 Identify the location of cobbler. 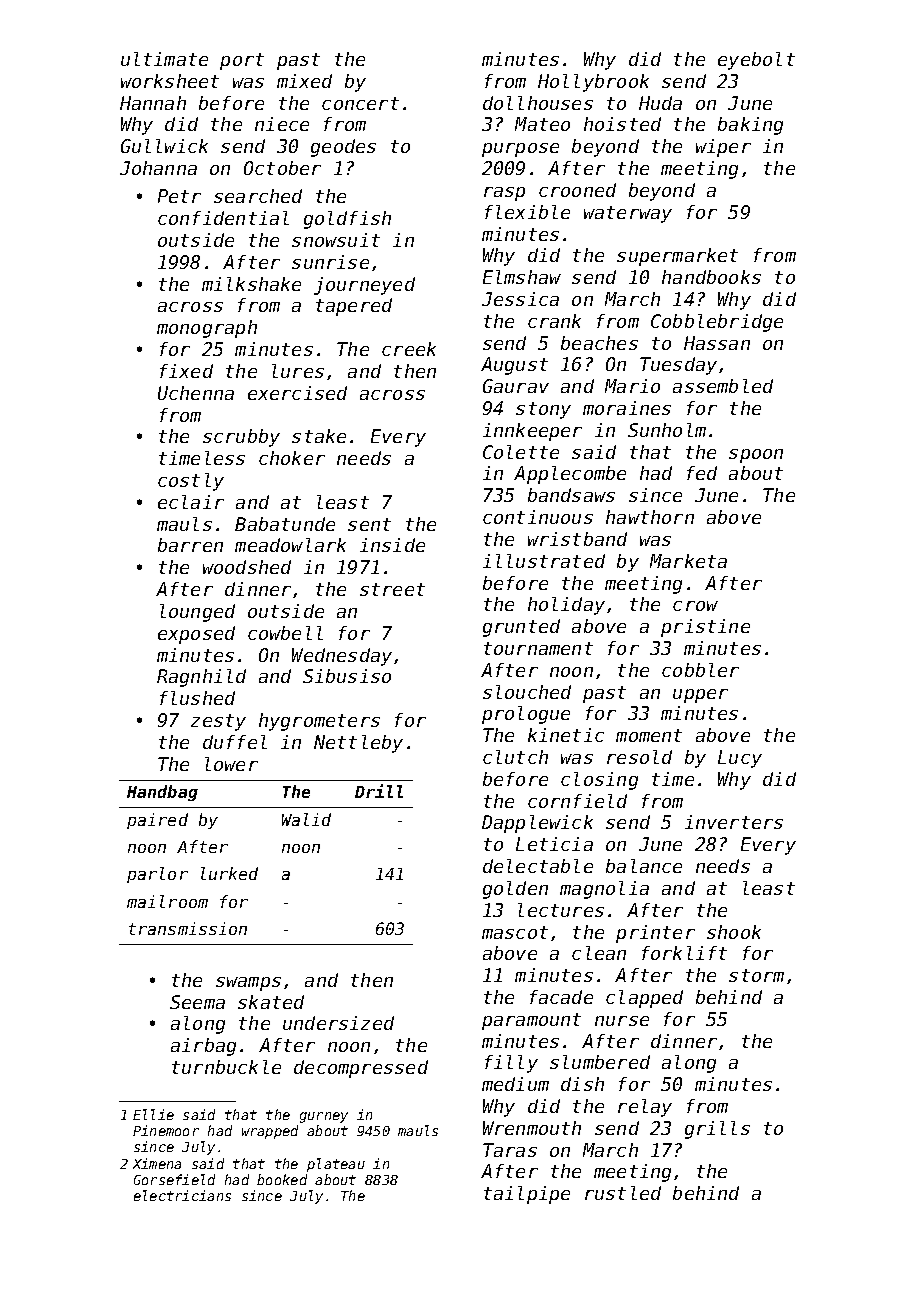
(700, 670).
